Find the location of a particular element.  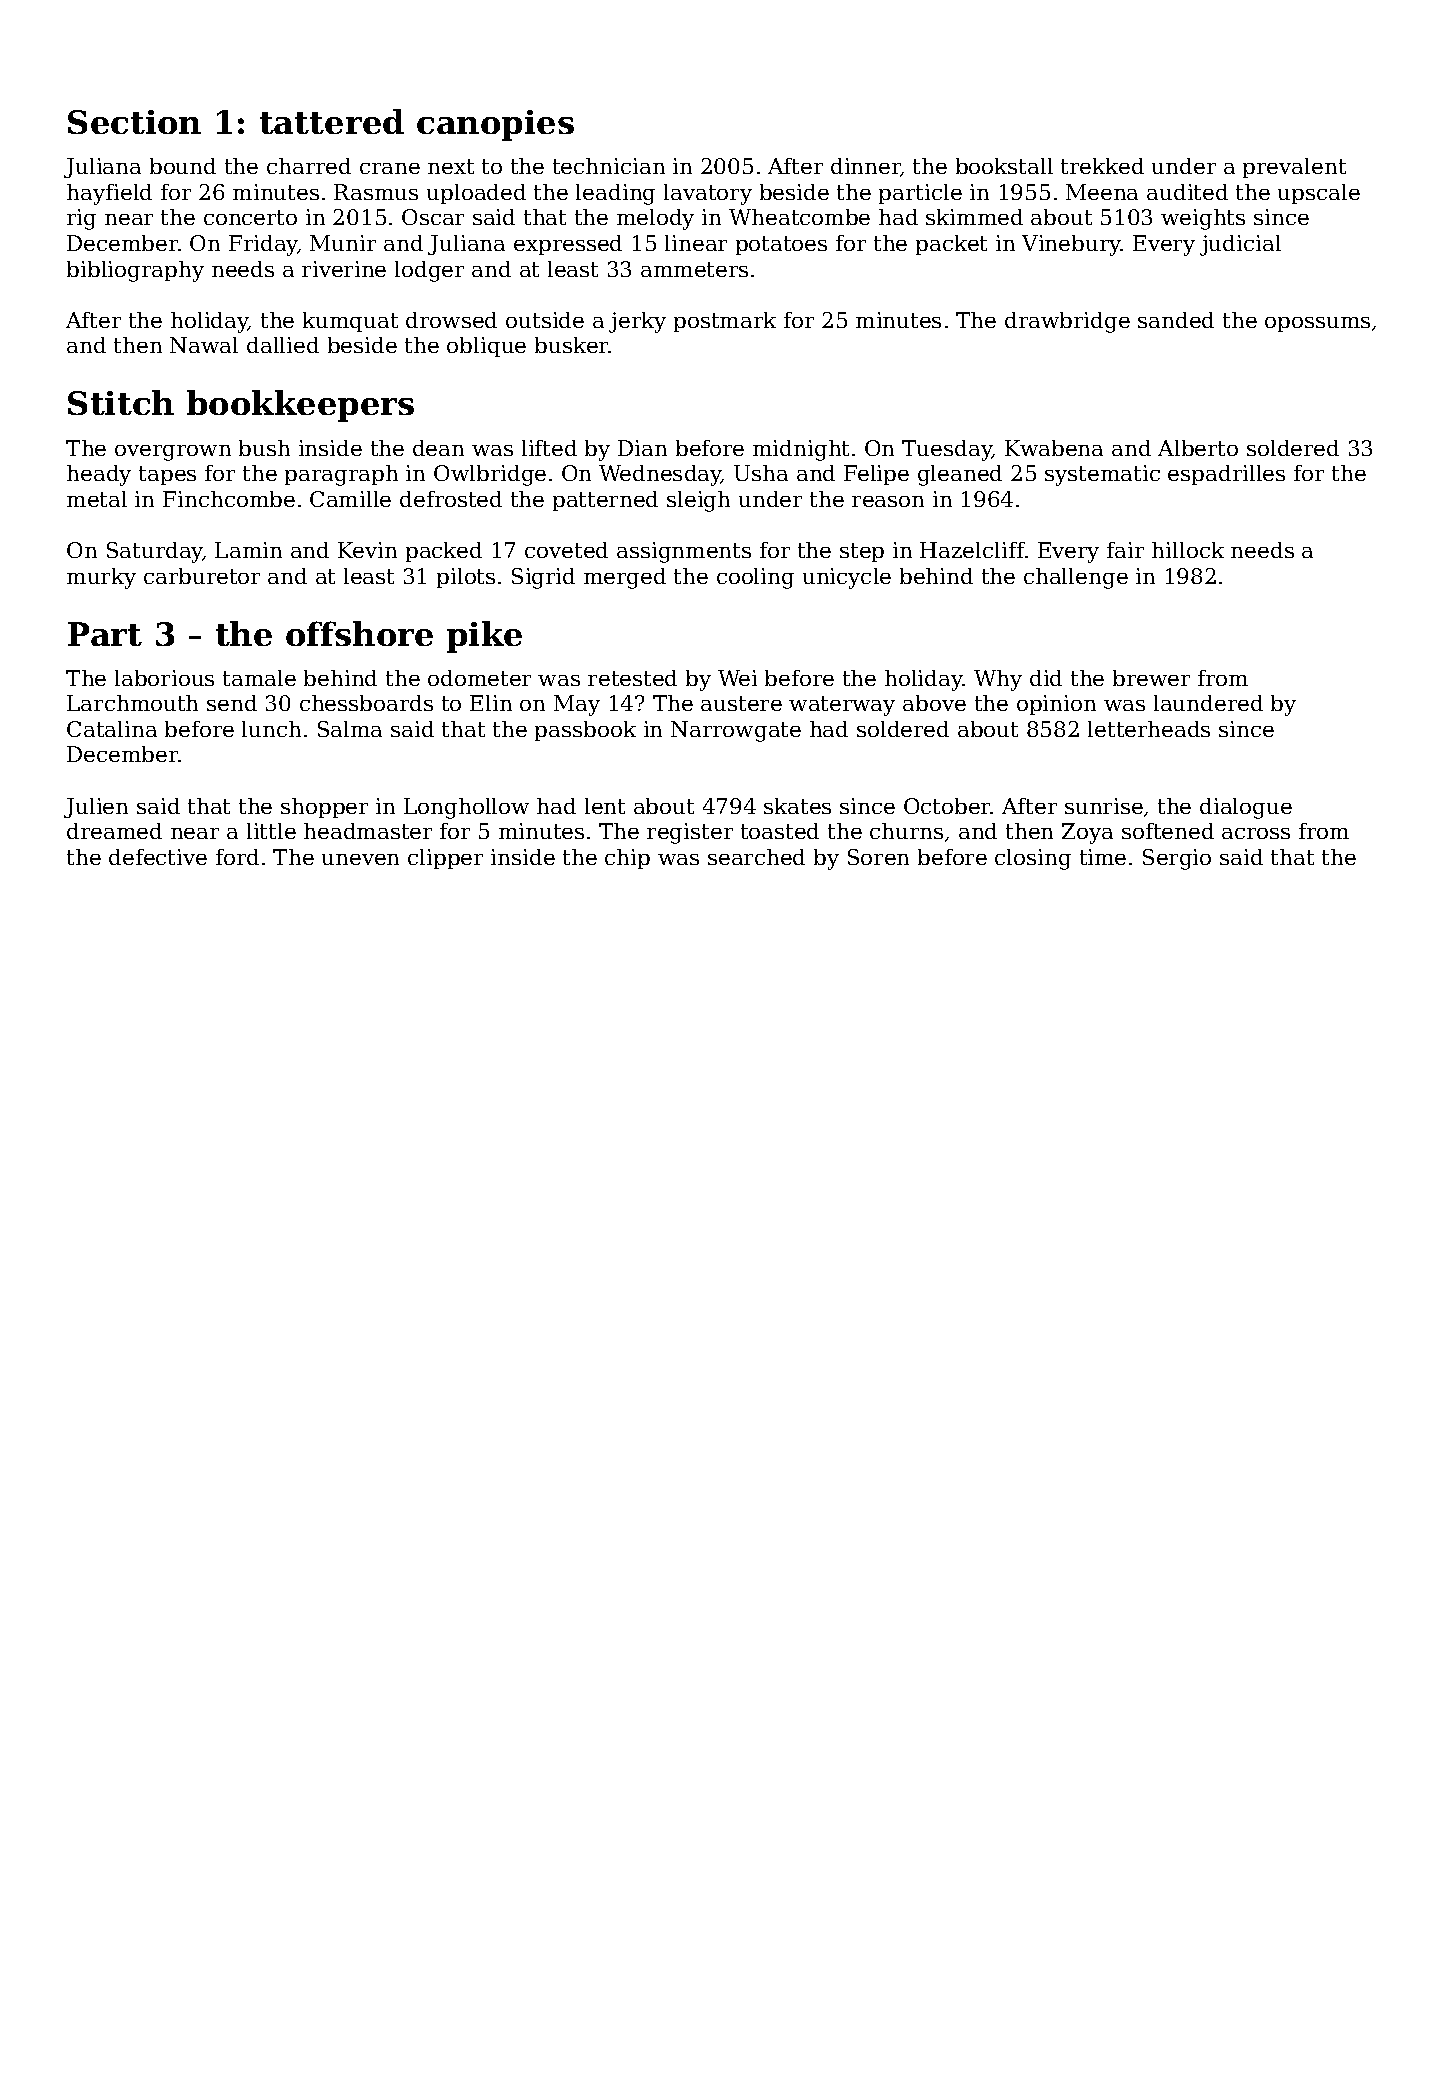

Julien is located at coordinates (96, 808).
